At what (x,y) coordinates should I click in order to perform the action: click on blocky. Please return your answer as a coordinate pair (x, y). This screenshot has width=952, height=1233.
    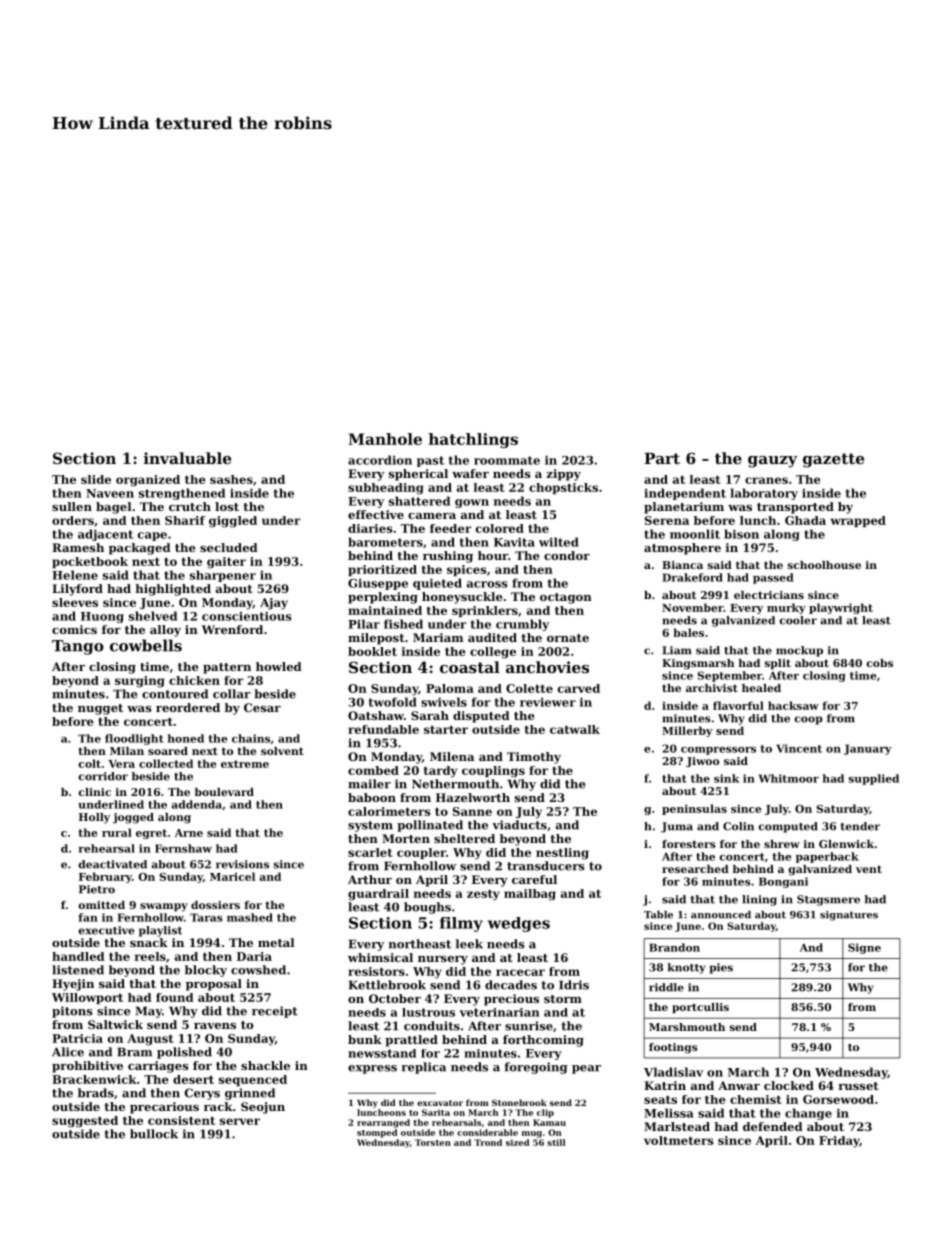
    Looking at the image, I should click on (206, 971).
